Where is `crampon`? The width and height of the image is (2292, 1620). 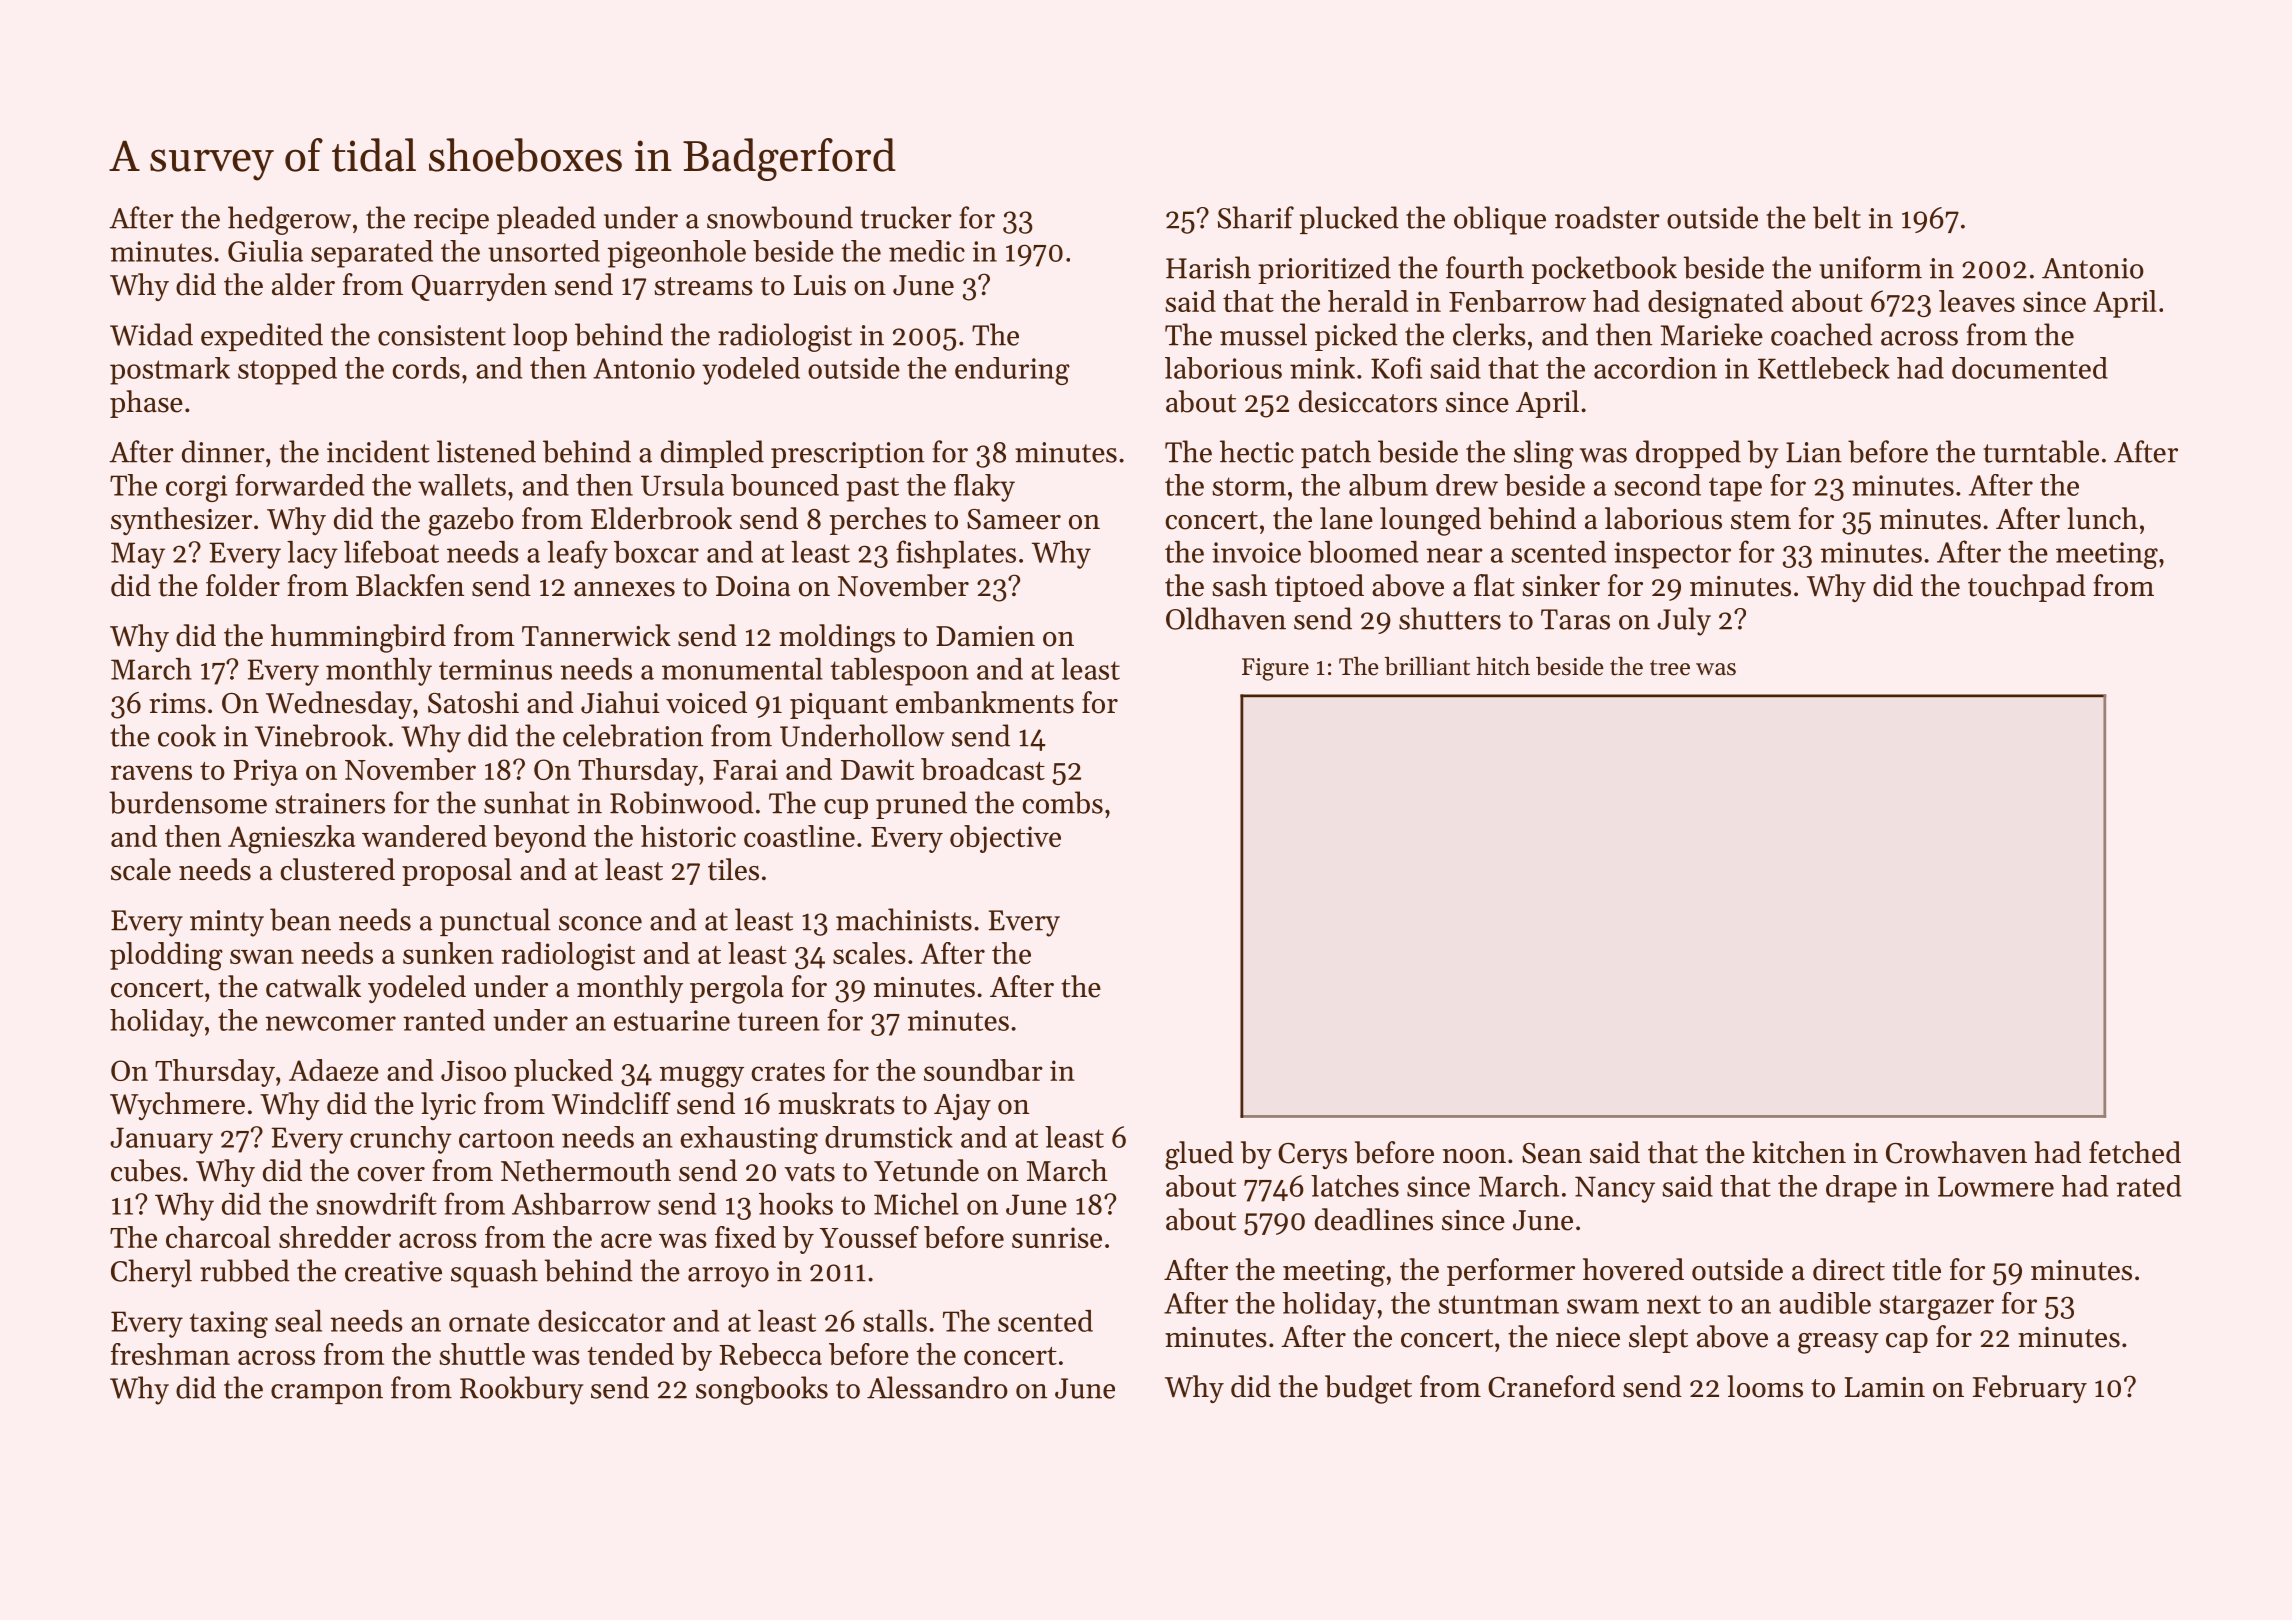
crampon is located at coordinates (327, 1394).
